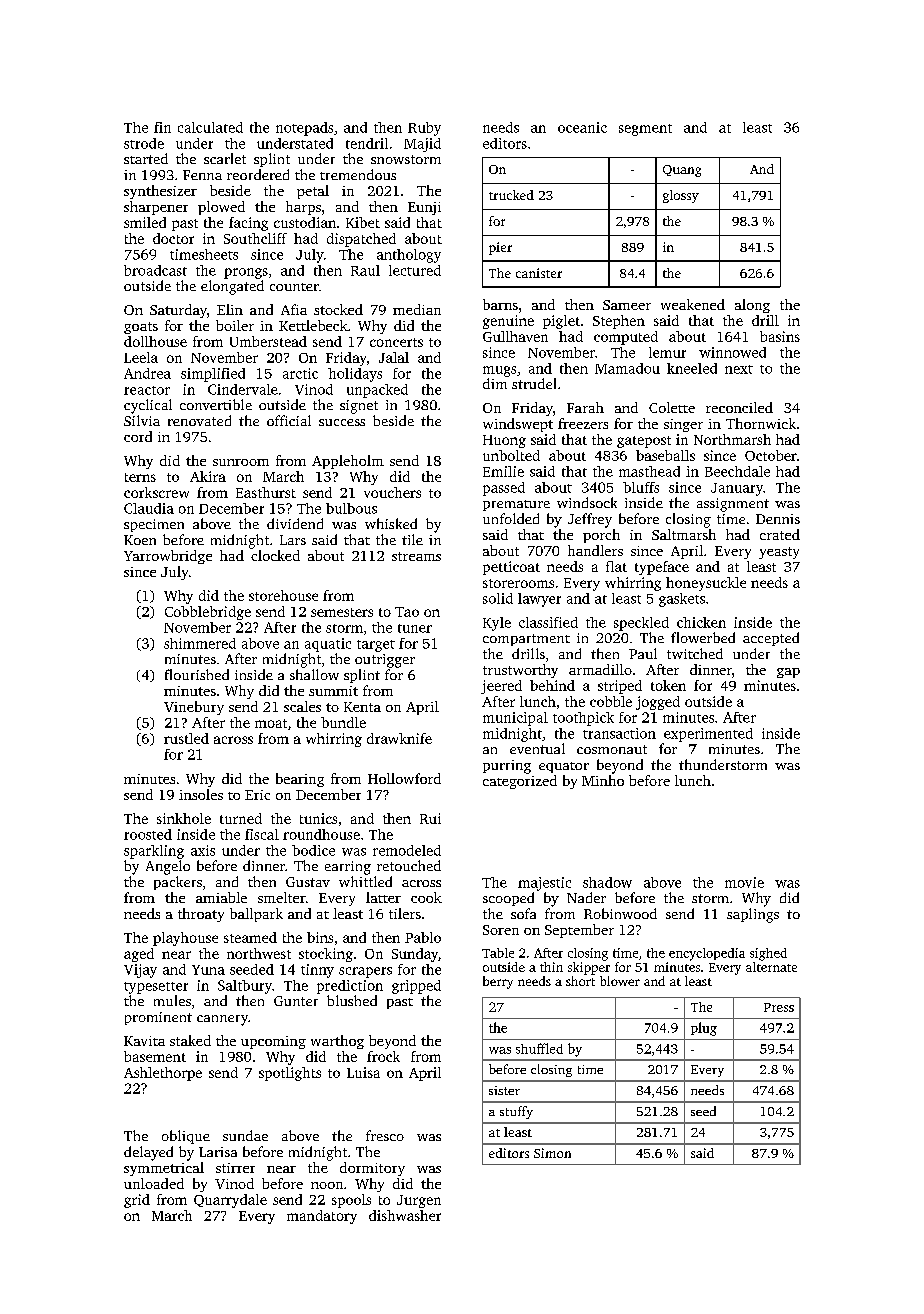 This document has width=924, height=1314. I want to click on calculated, so click(210, 127).
